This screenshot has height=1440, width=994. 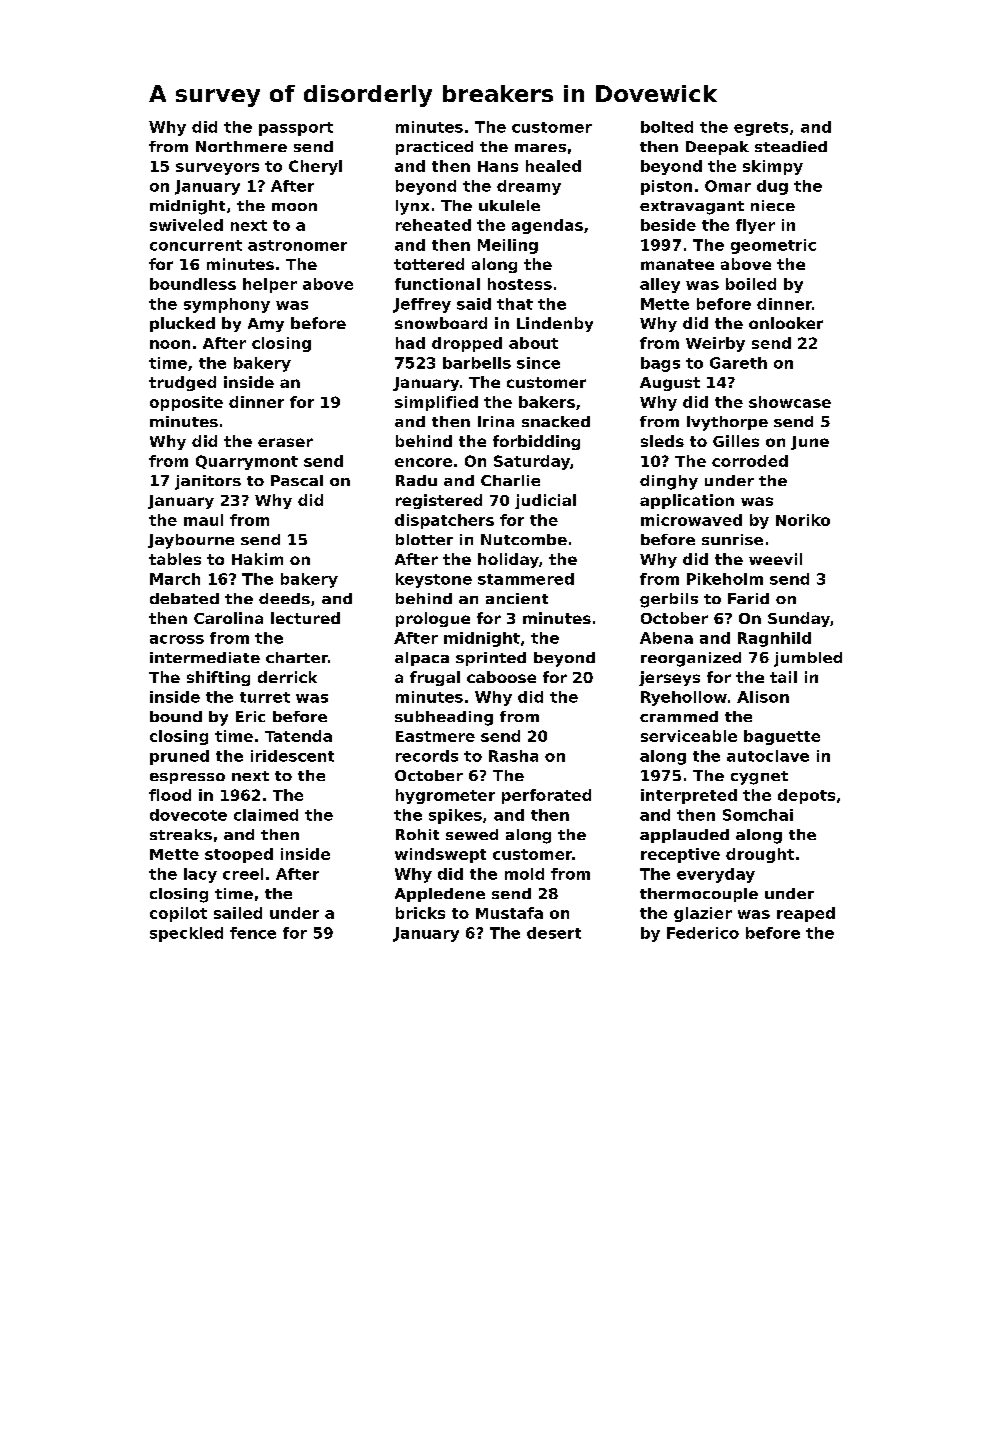 I want to click on niece, so click(x=773, y=205).
